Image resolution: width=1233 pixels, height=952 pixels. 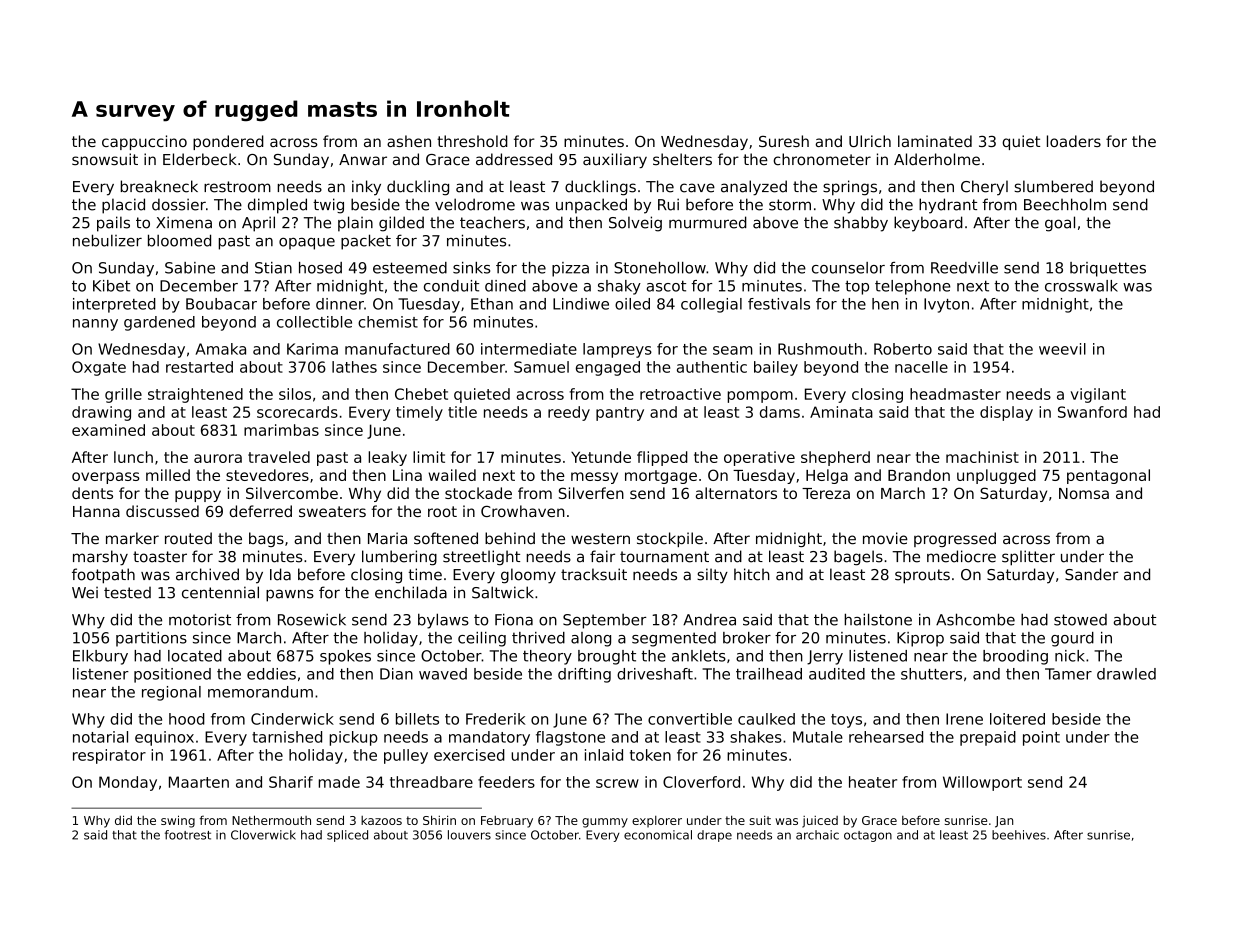 I want to click on drawing, so click(x=101, y=413).
